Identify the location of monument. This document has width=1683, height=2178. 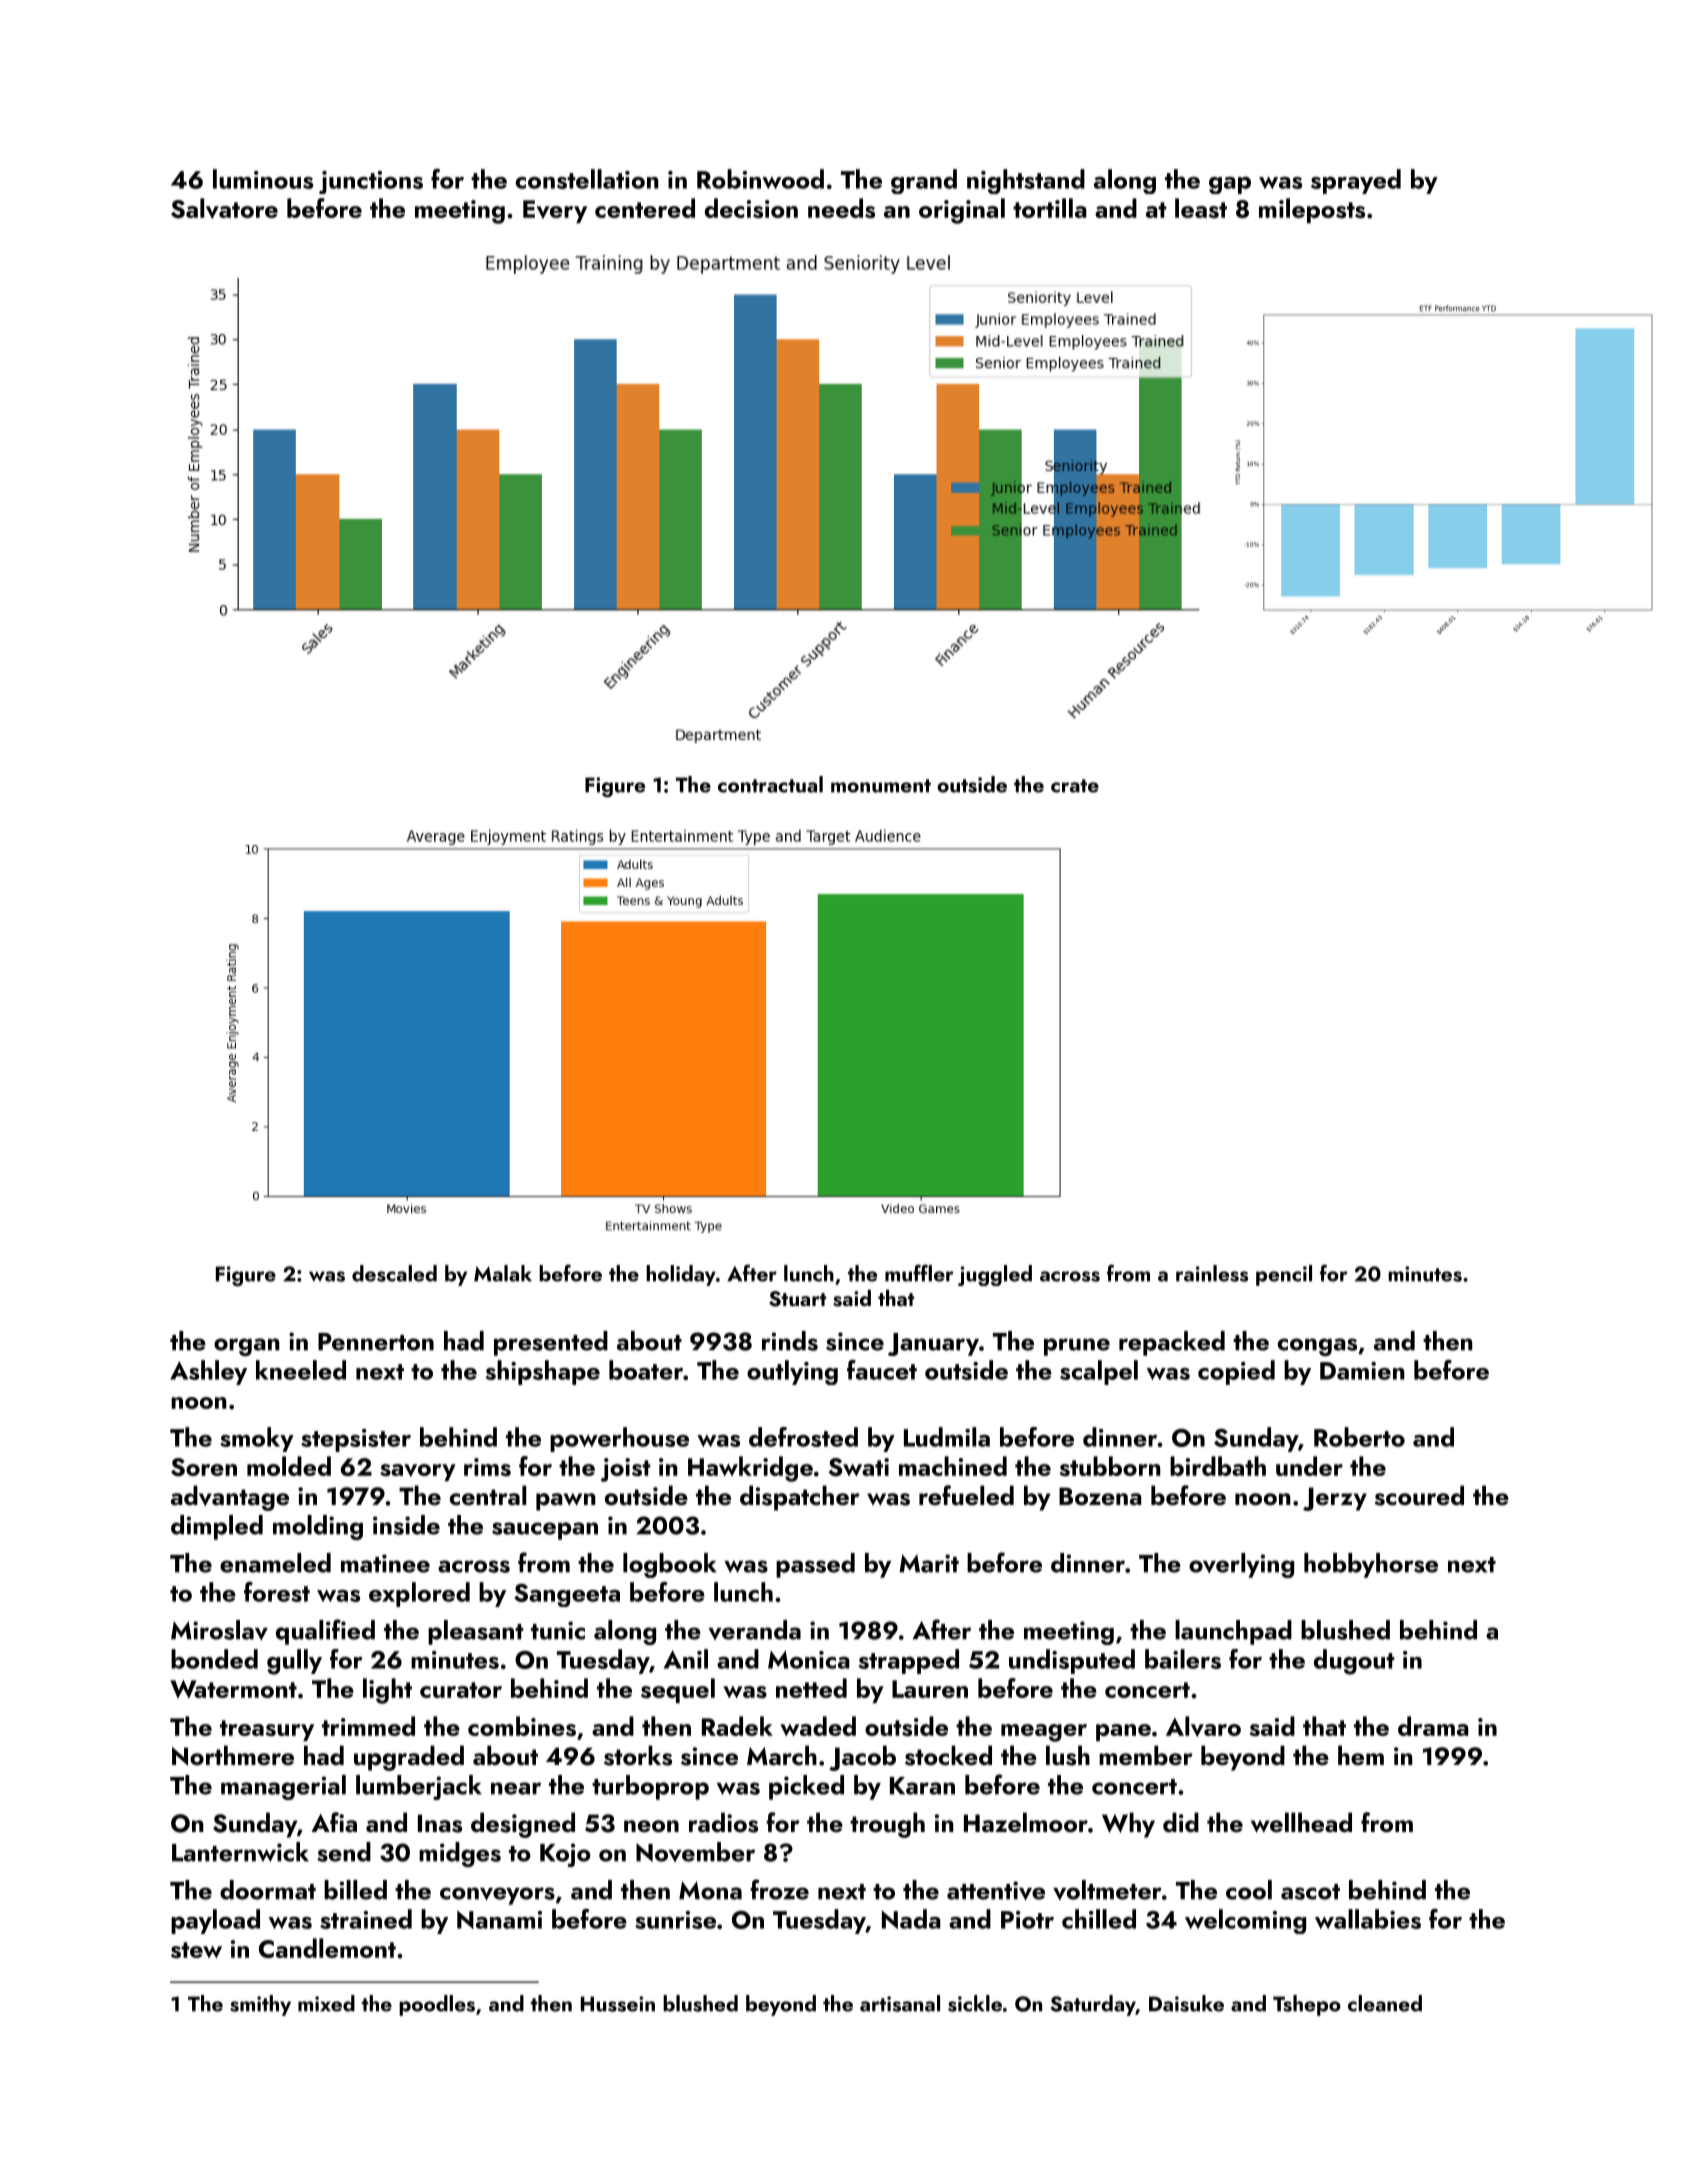
(881, 786).
